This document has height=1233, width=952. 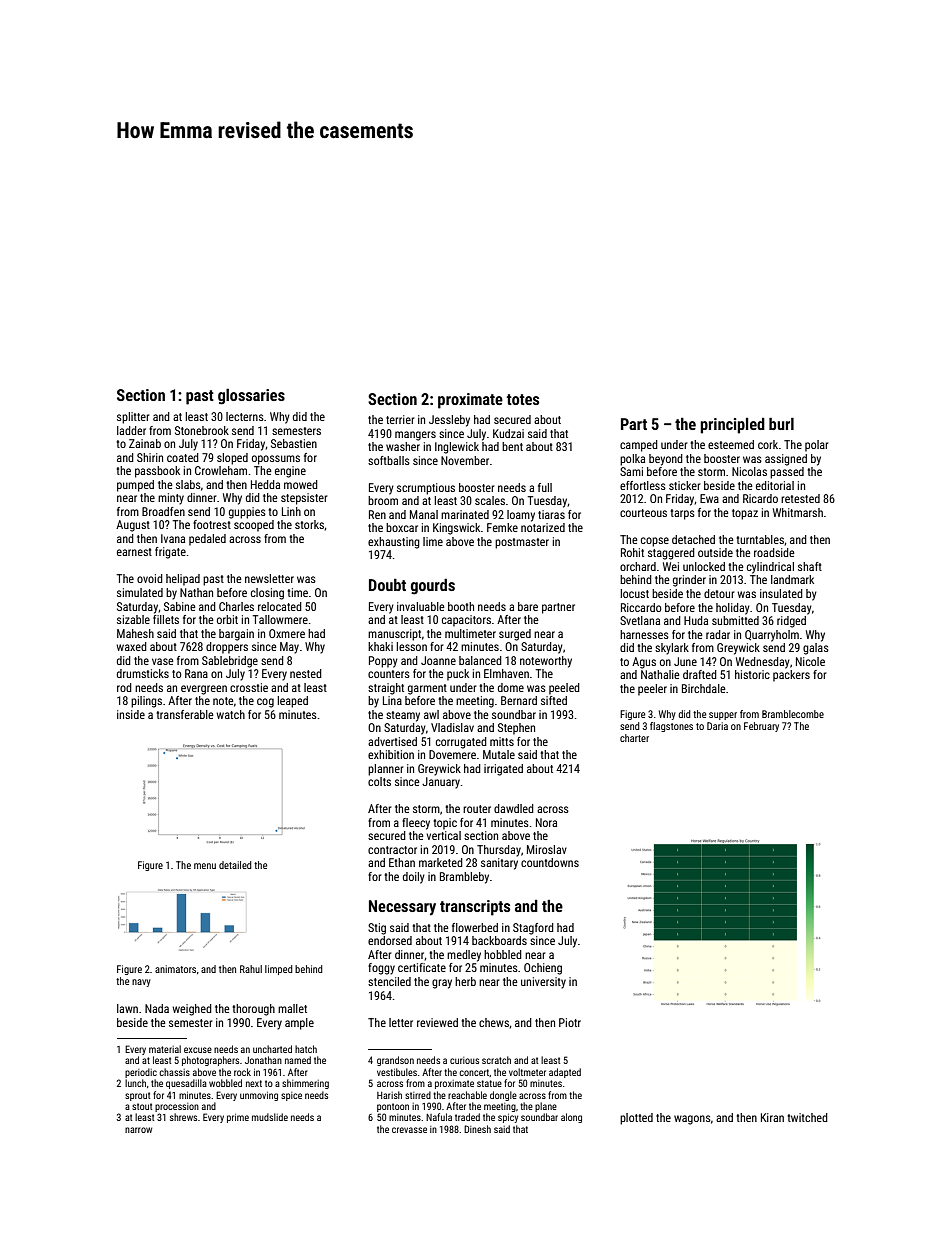 I want to click on Rahul, so click(x=251, y=969).
